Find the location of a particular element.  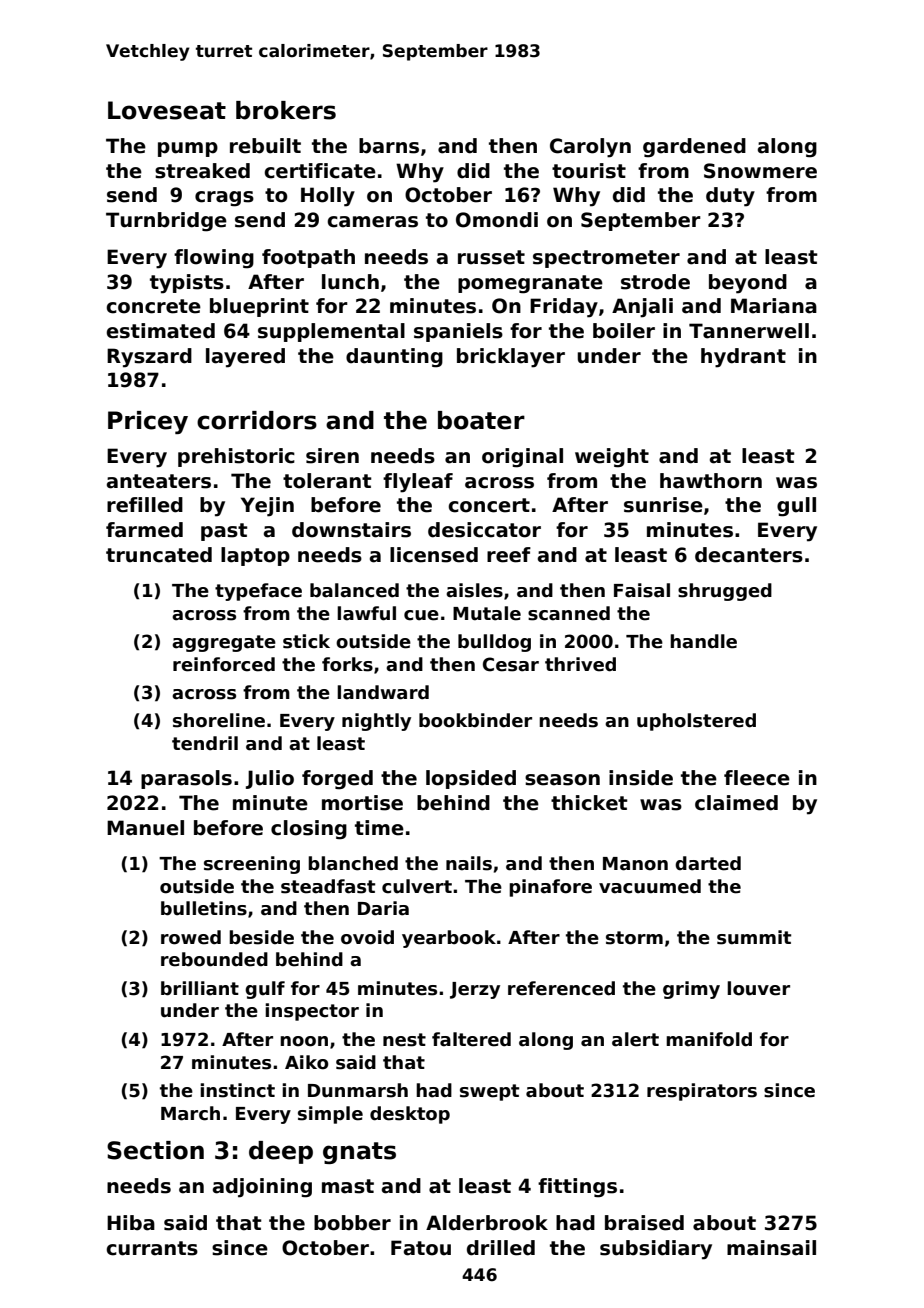

decanters is located at coordinates (749, 555).
